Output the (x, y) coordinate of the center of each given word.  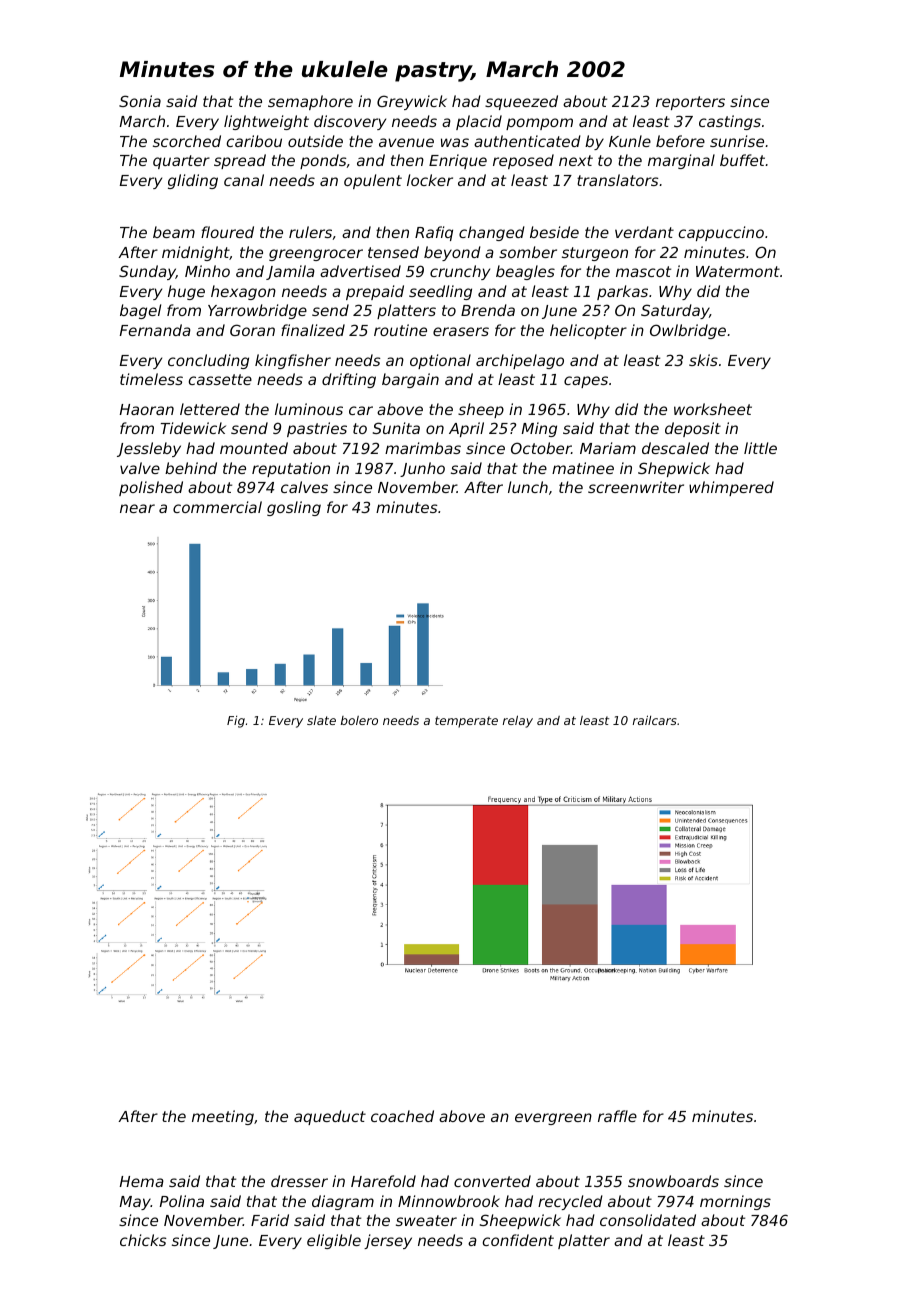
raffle (617, 1116)
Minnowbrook (449, 1201)
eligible (334, 1241)
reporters (690, 103)
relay (518, 721)
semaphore (310, 102)
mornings (735, 1202)
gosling (294, 508)
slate (321, 720)
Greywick (412, 102)
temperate (466, 722)
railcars (655, 720)
